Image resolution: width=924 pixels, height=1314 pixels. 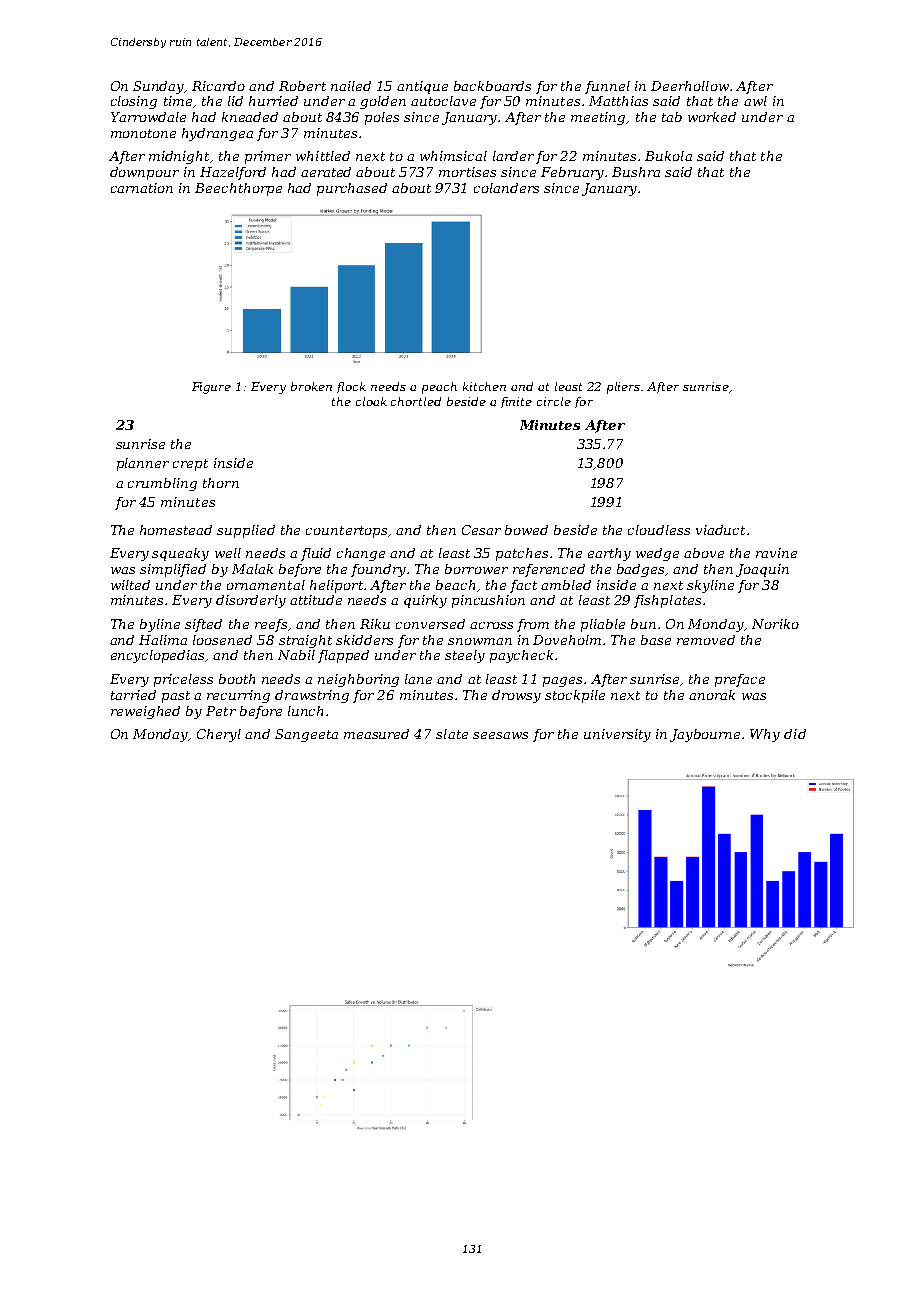 I want to click on thorn, so click(x=221, y=483).
